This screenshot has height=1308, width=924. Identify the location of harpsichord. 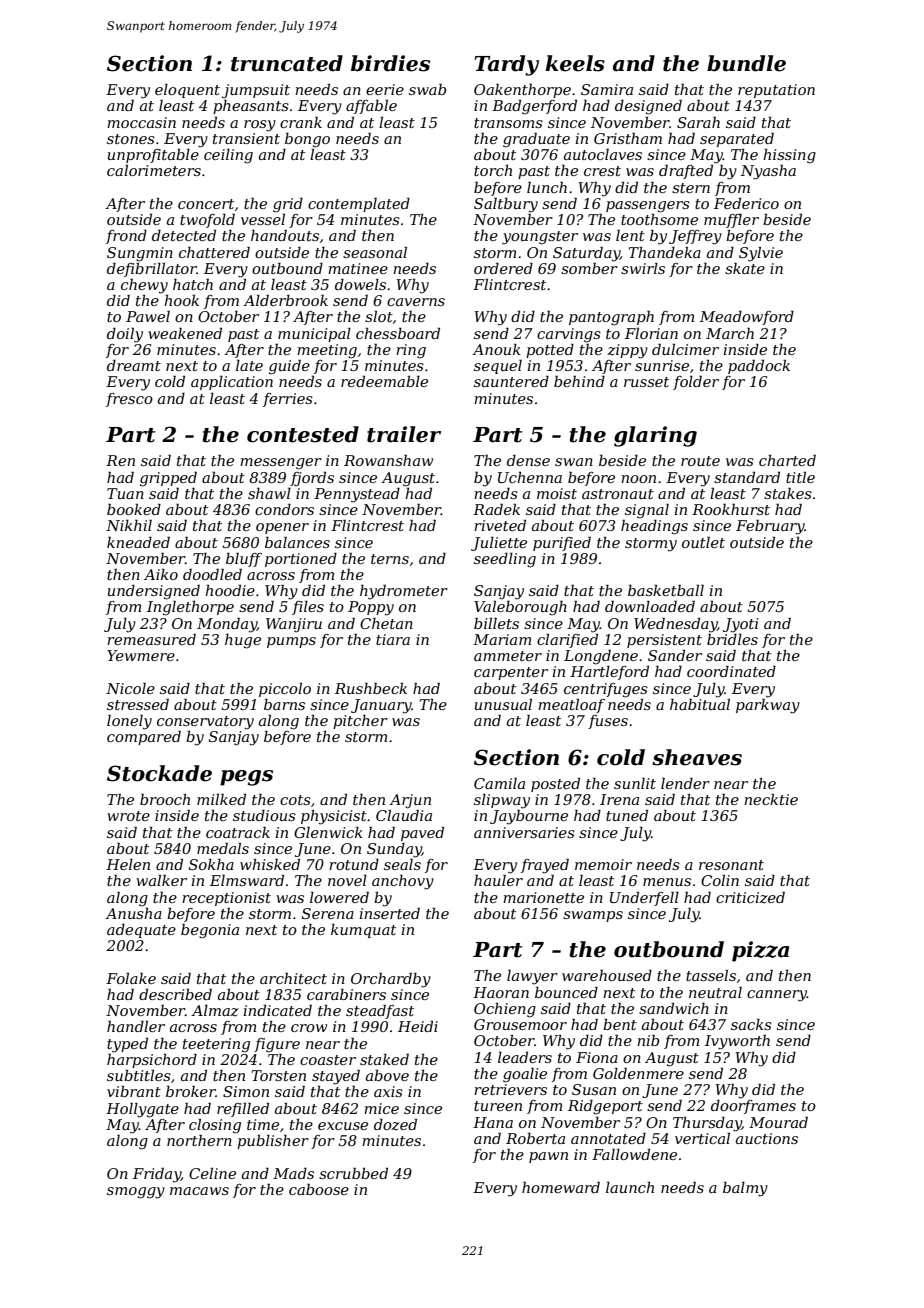
(152, 1060).
